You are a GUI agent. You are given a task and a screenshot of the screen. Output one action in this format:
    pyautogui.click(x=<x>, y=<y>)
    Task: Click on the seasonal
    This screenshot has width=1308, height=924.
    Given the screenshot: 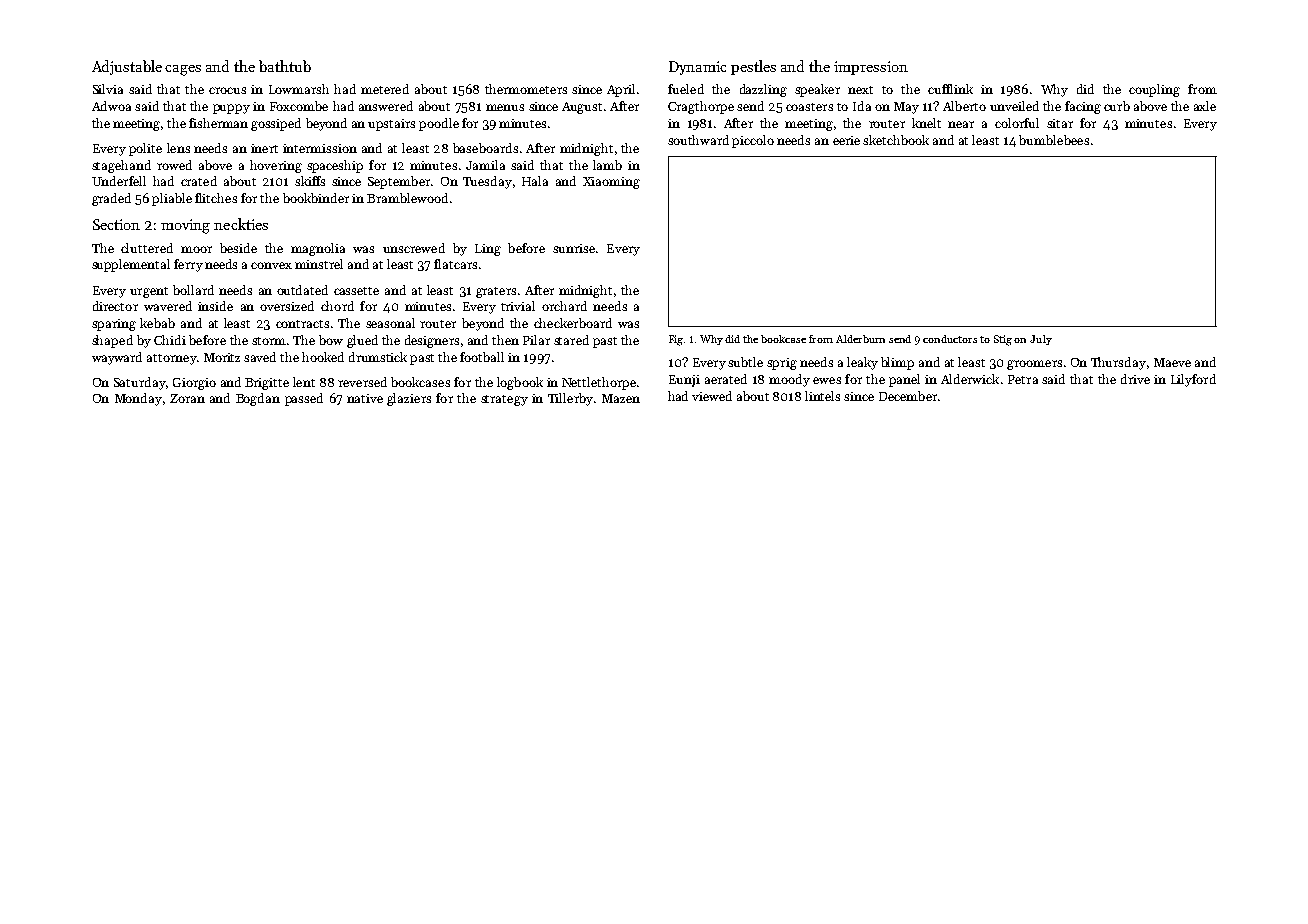 What is the action you would take?
    pyautogui.click(x=390, y=323)
